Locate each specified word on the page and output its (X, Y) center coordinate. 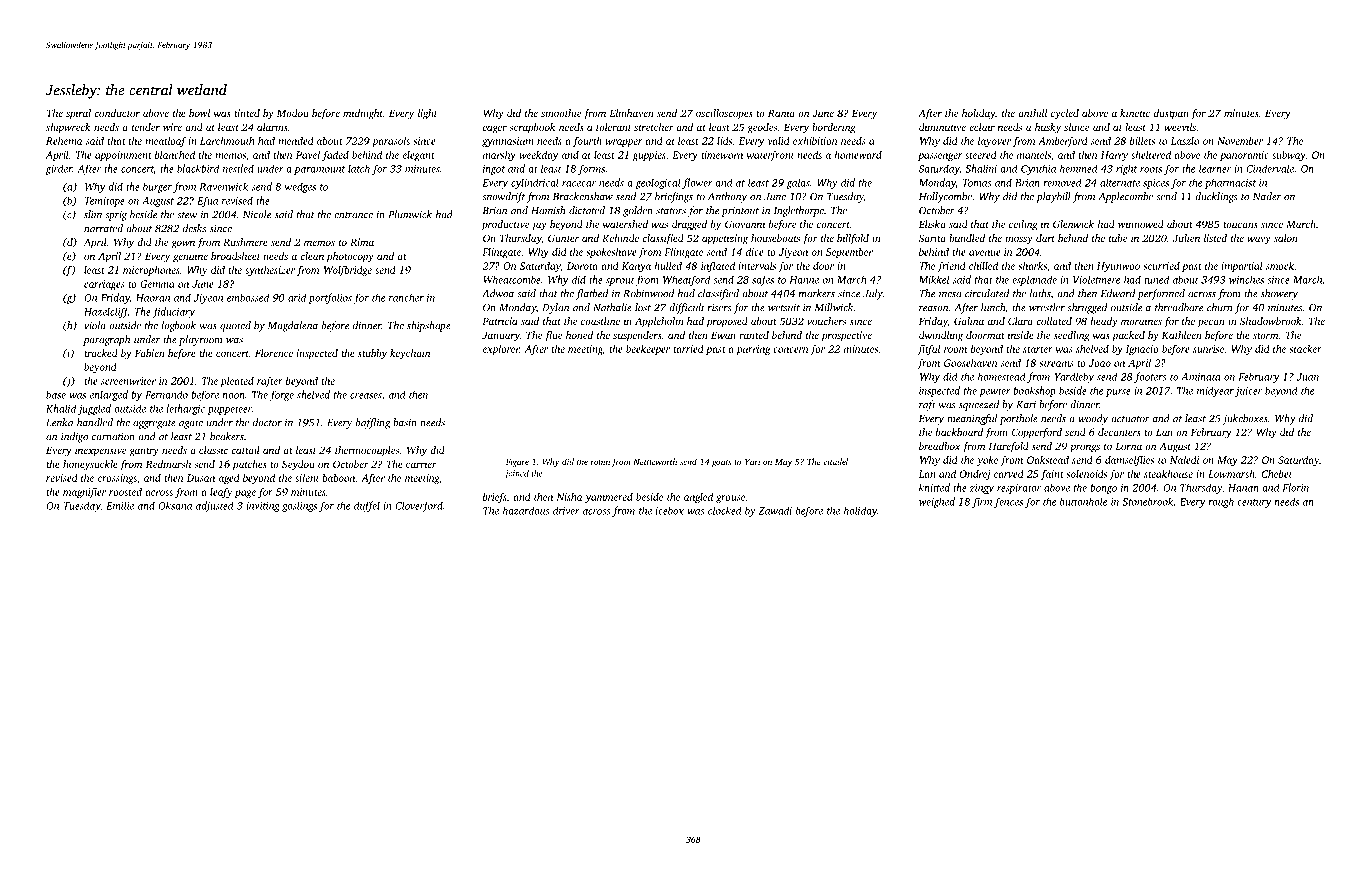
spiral (78, 114)
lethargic (185, 409)
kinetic (1135, 113)
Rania (781, 113)
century (1254, 503)
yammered (609, 498)
